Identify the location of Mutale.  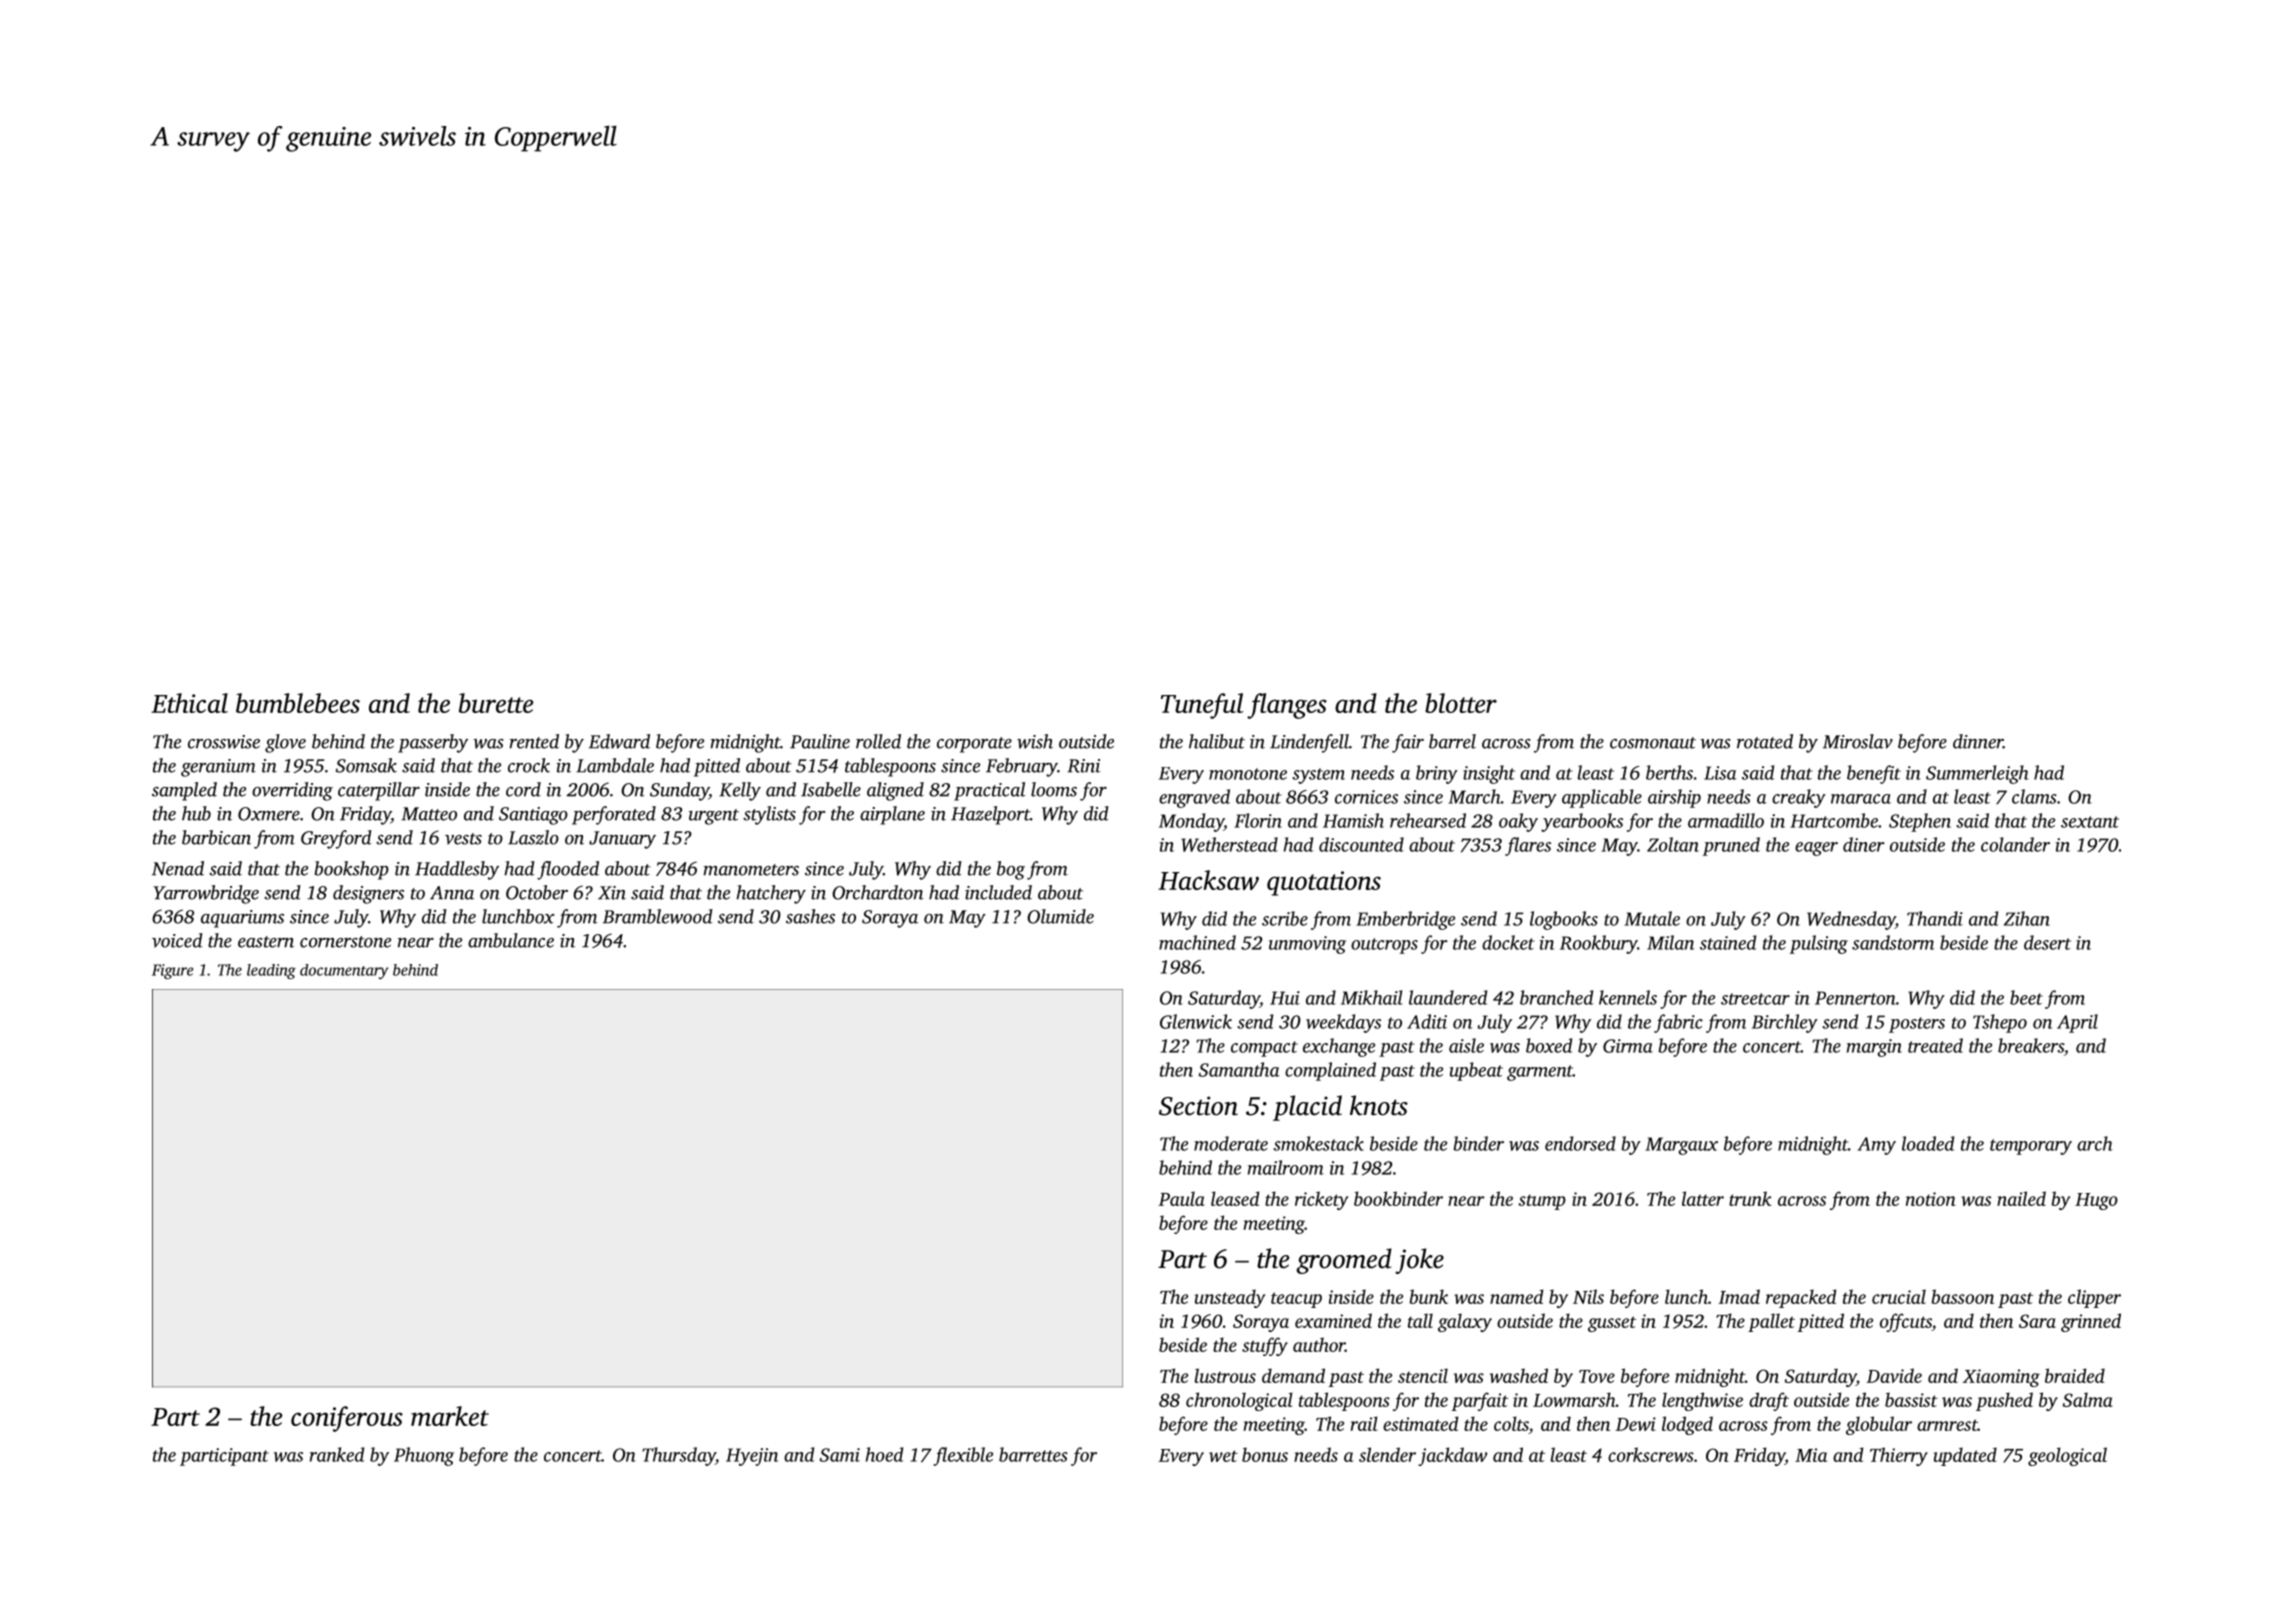
(1652, 918).
